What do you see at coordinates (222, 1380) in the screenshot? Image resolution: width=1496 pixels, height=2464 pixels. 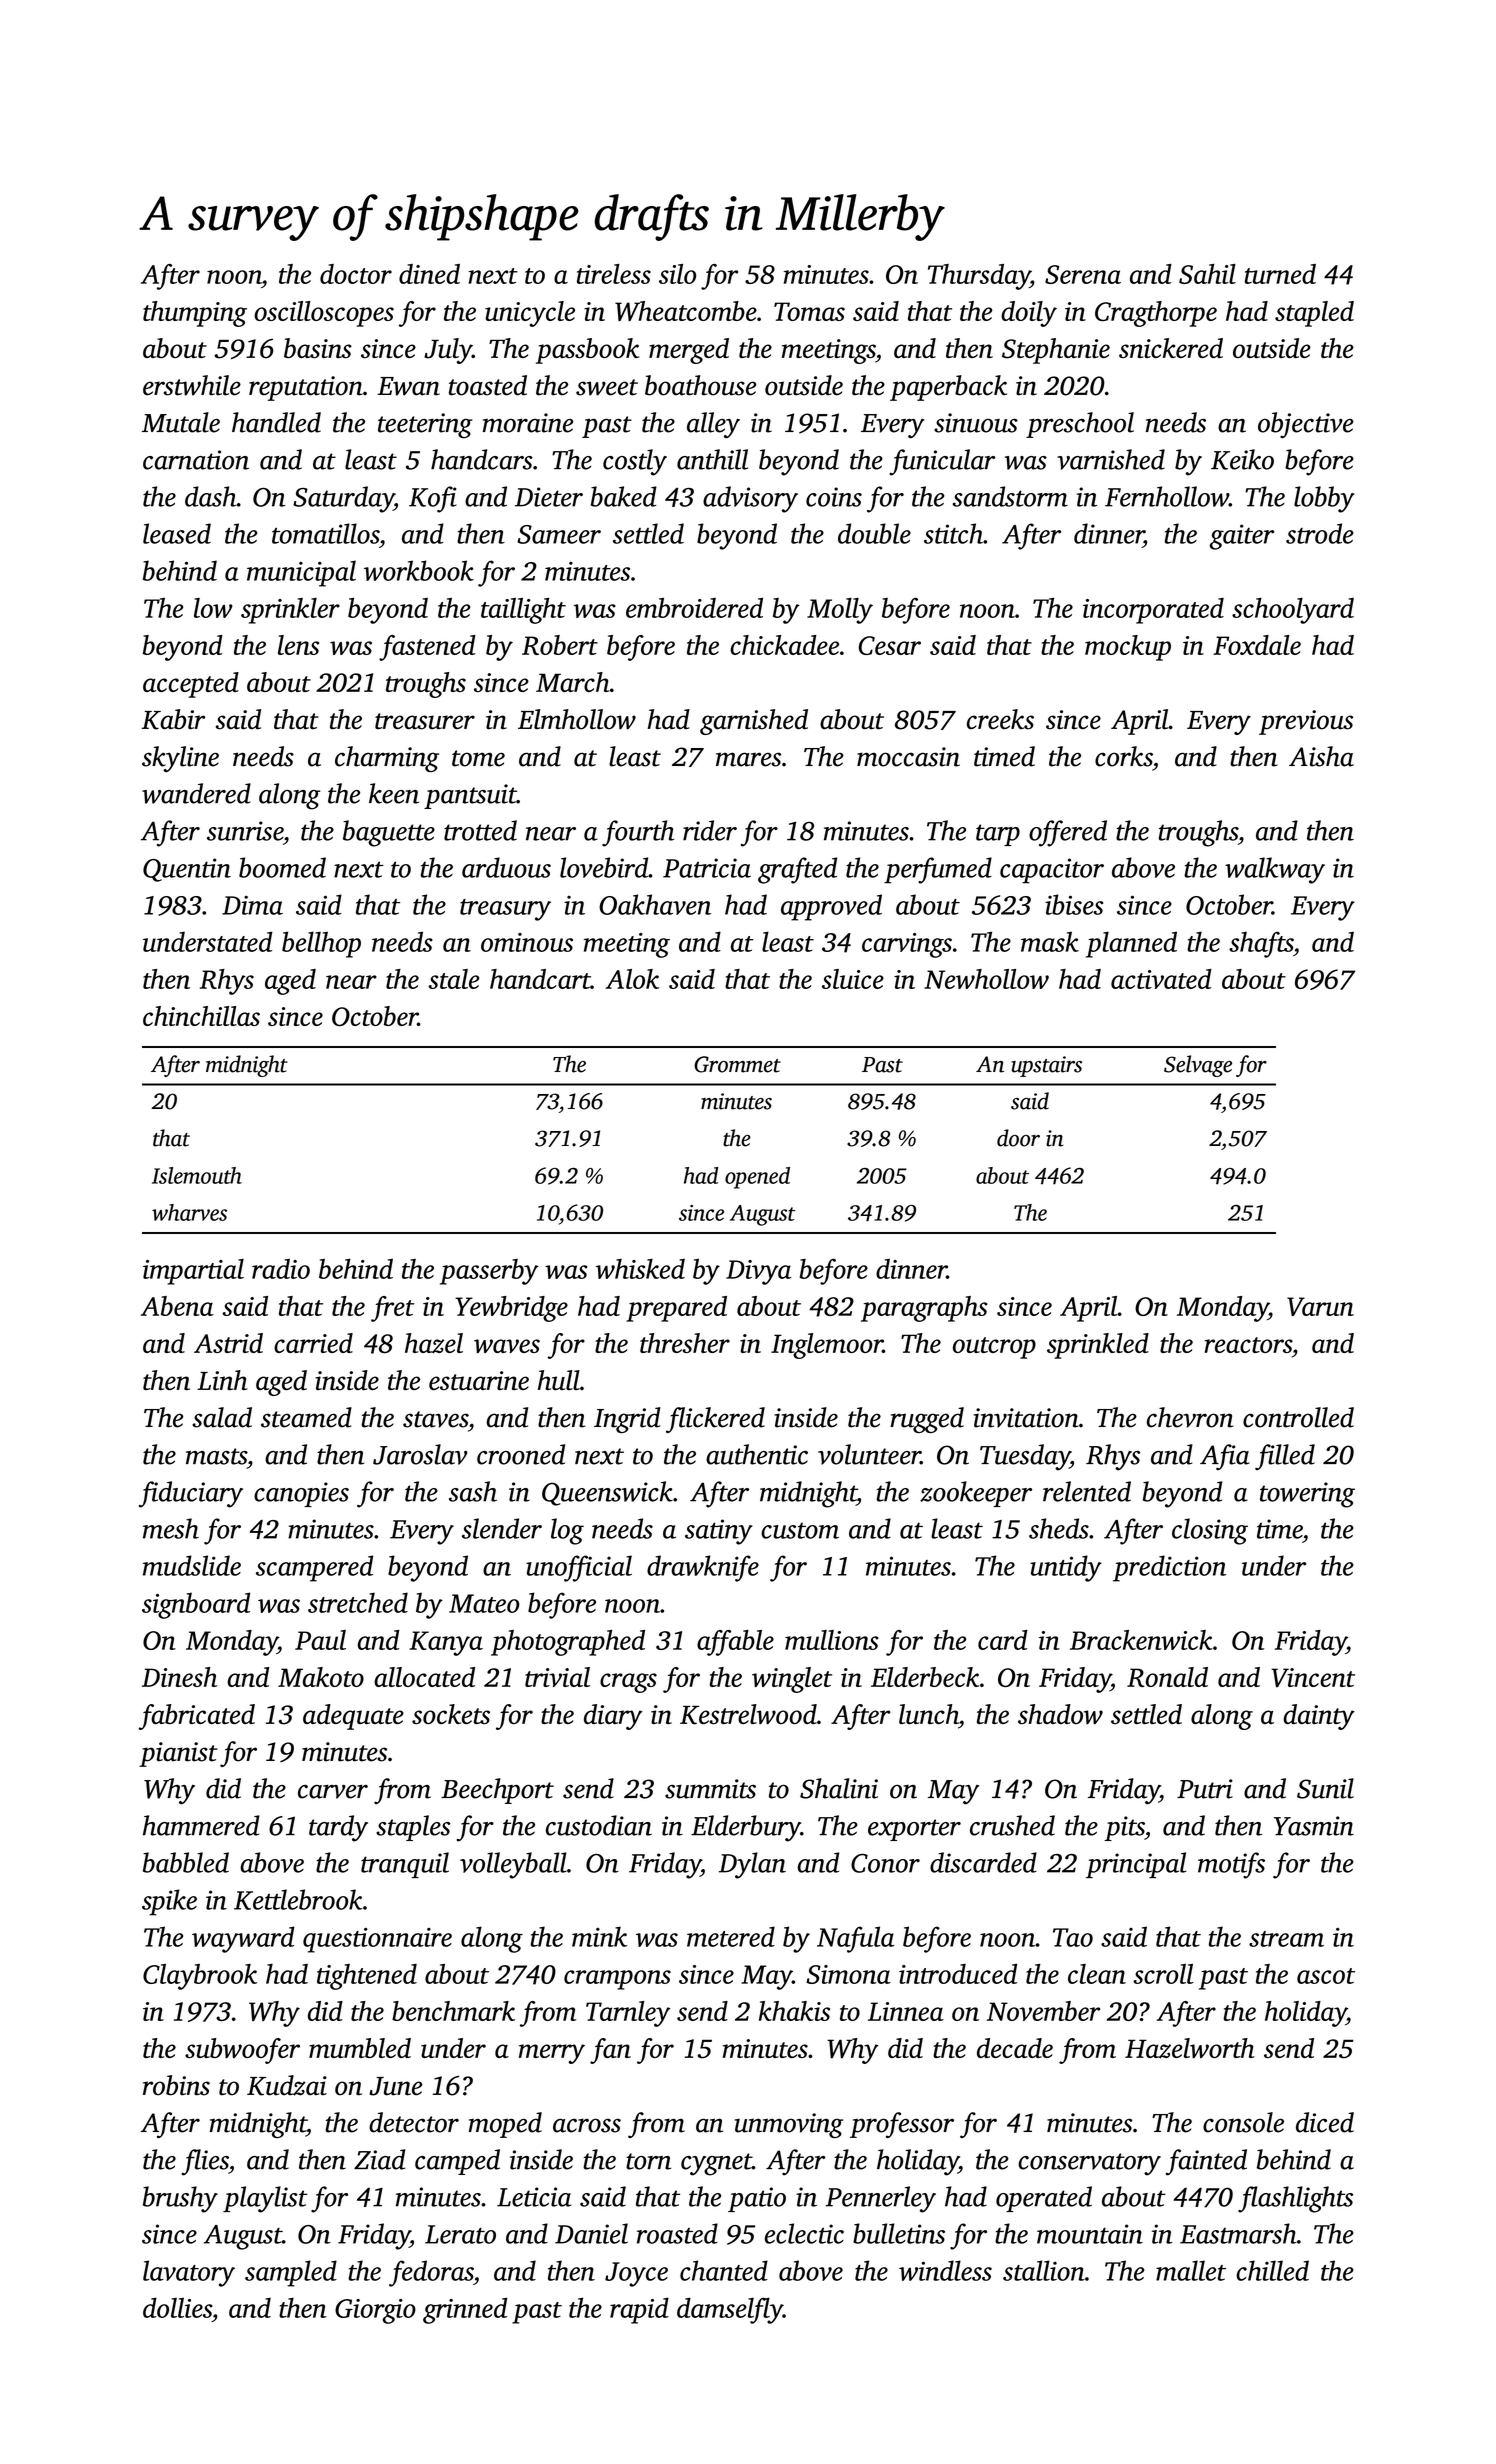 I see `Linh` at bounding box center [222, 1380].
